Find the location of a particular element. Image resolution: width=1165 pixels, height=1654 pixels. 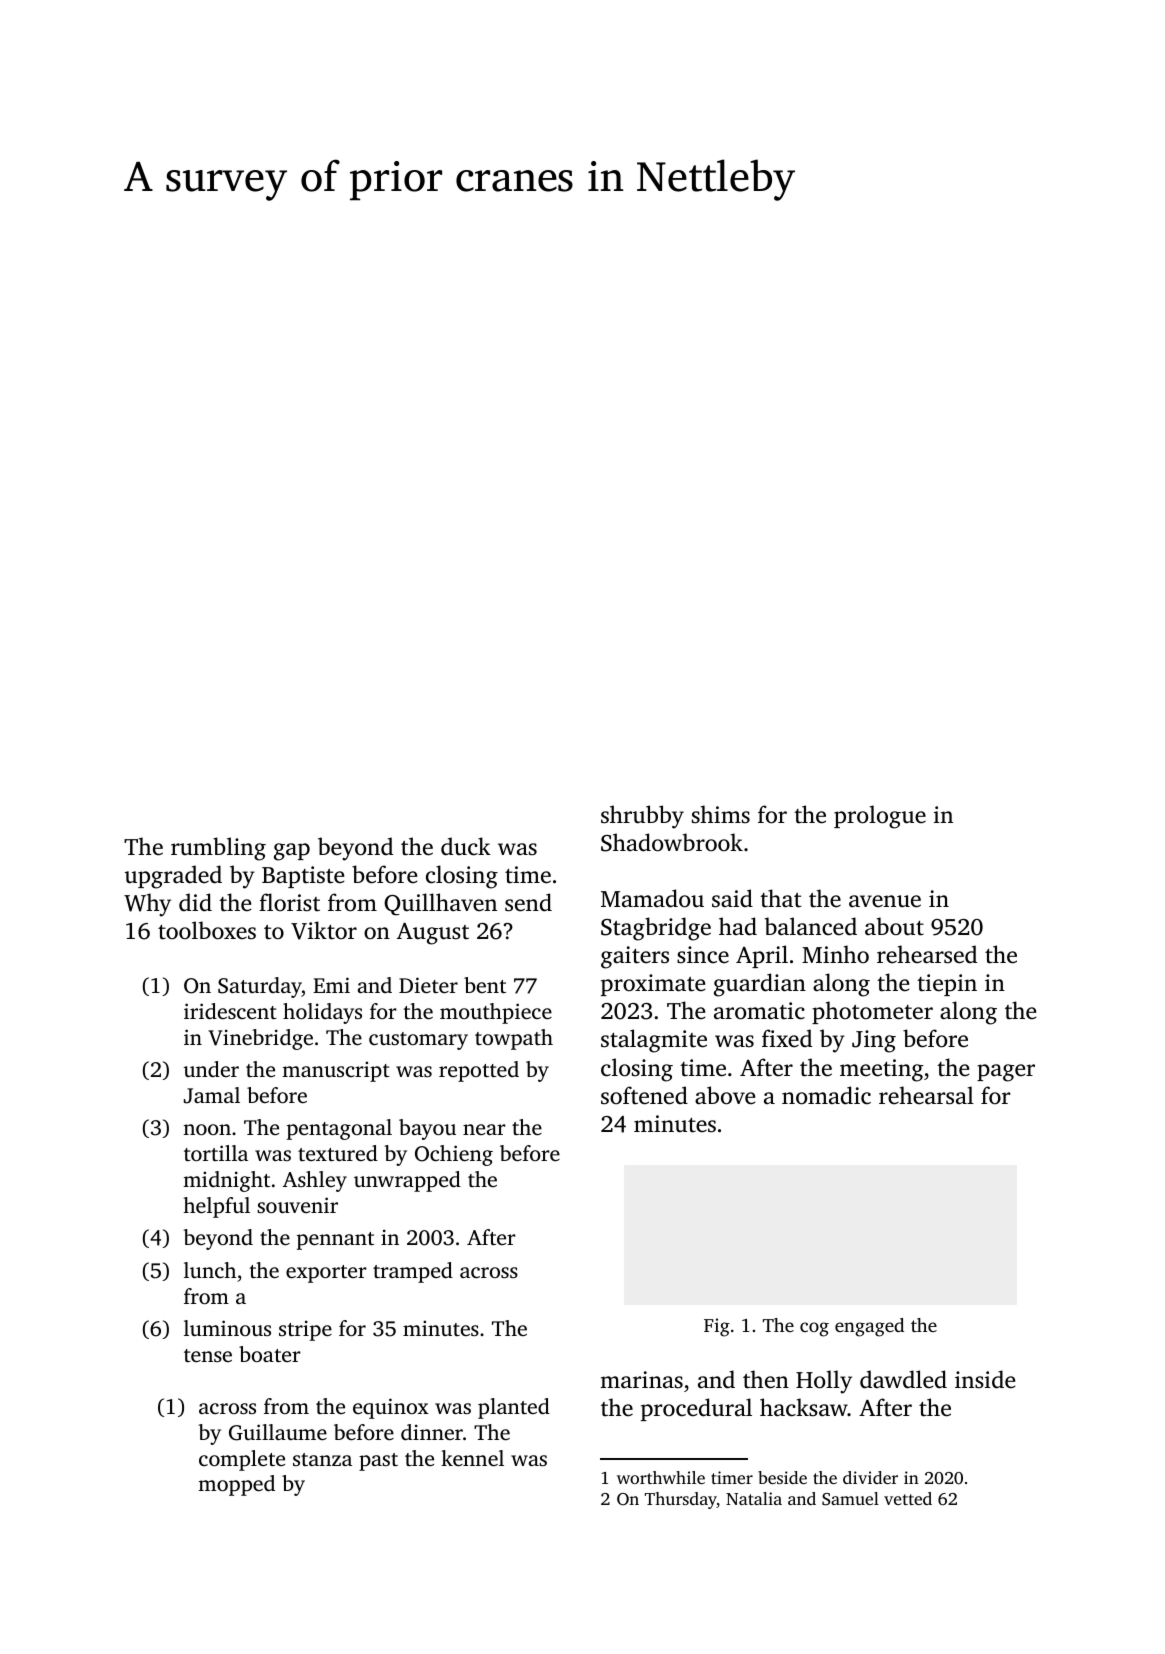

that is located at coordinates (780, 898).
